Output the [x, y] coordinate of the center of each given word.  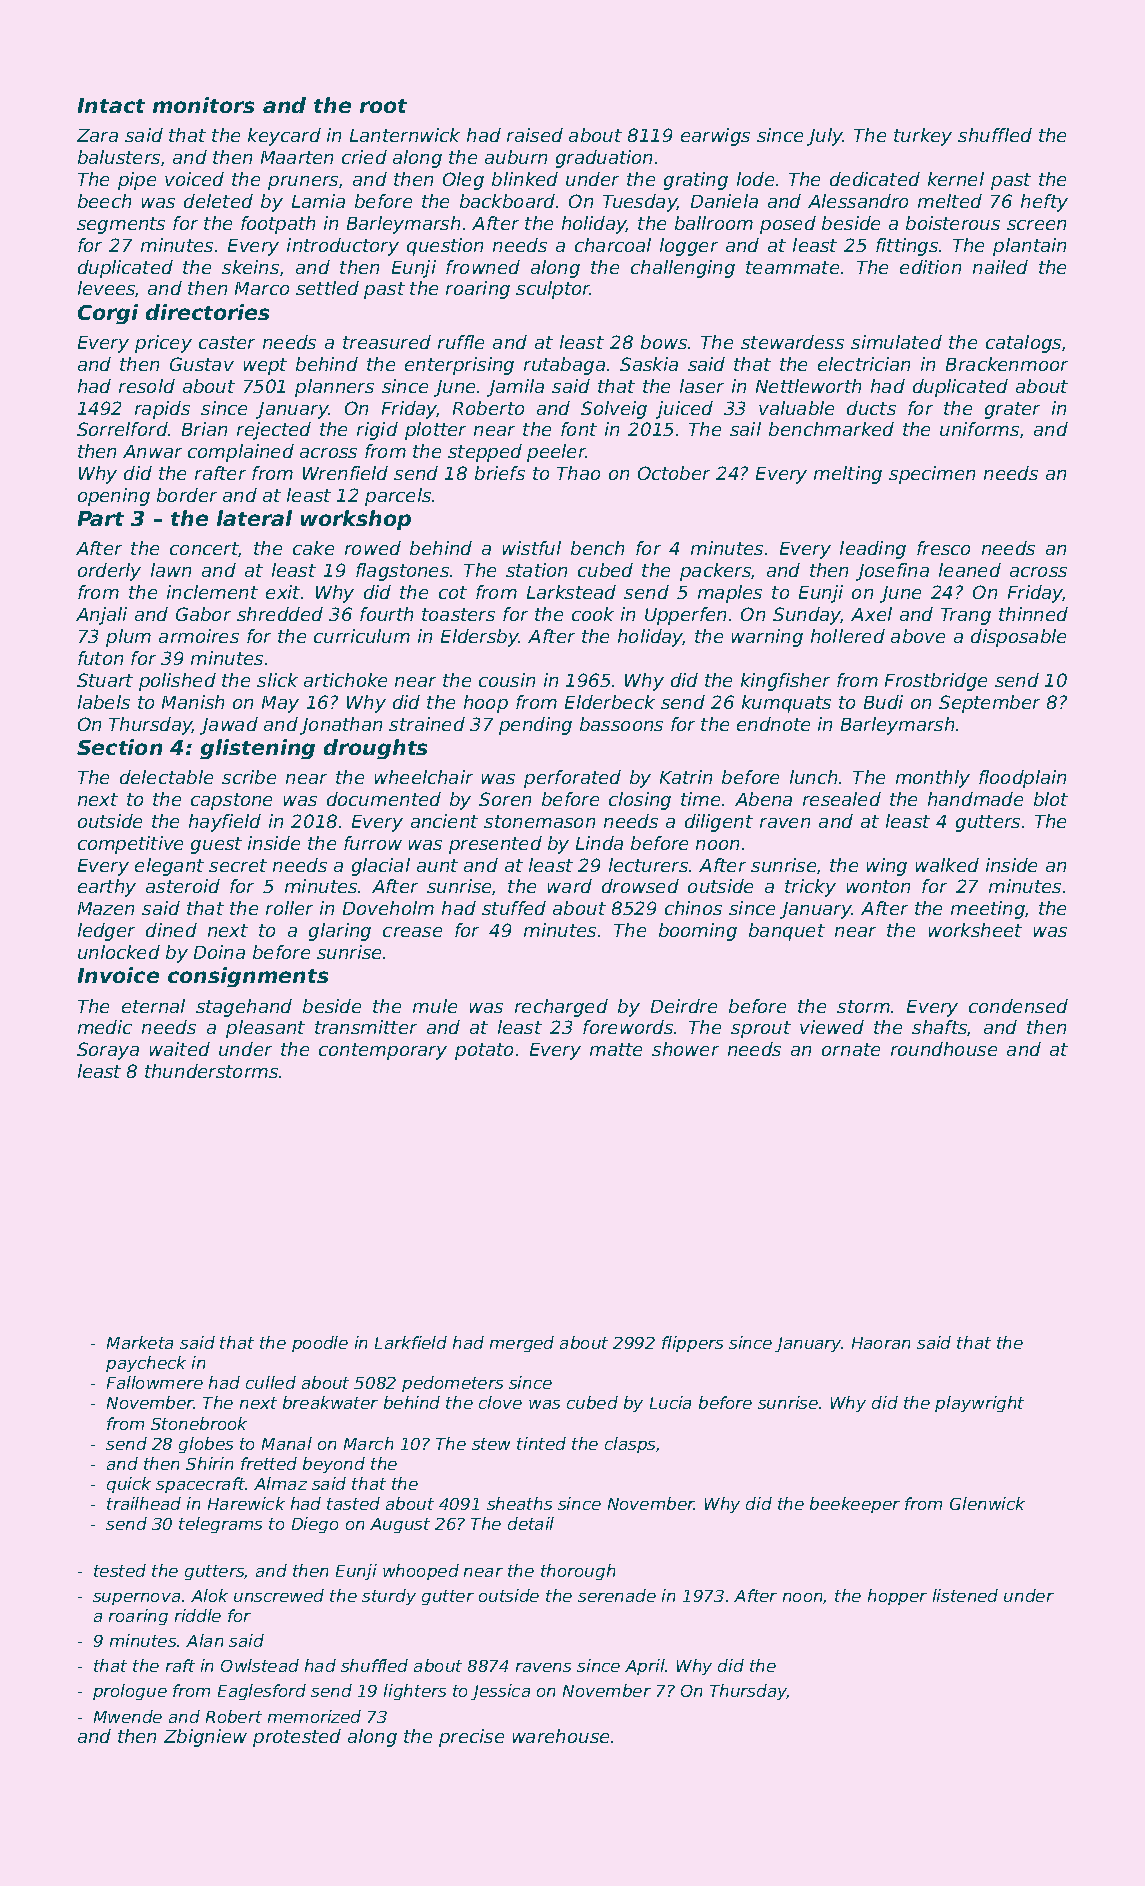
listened [965, 1595]
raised [535, 135]
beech [104, 201]
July [825, 137]
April [645, 1667]
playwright [979, 1404]
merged [522, 1344]
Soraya [108, 1051]
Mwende [128, 1716]
